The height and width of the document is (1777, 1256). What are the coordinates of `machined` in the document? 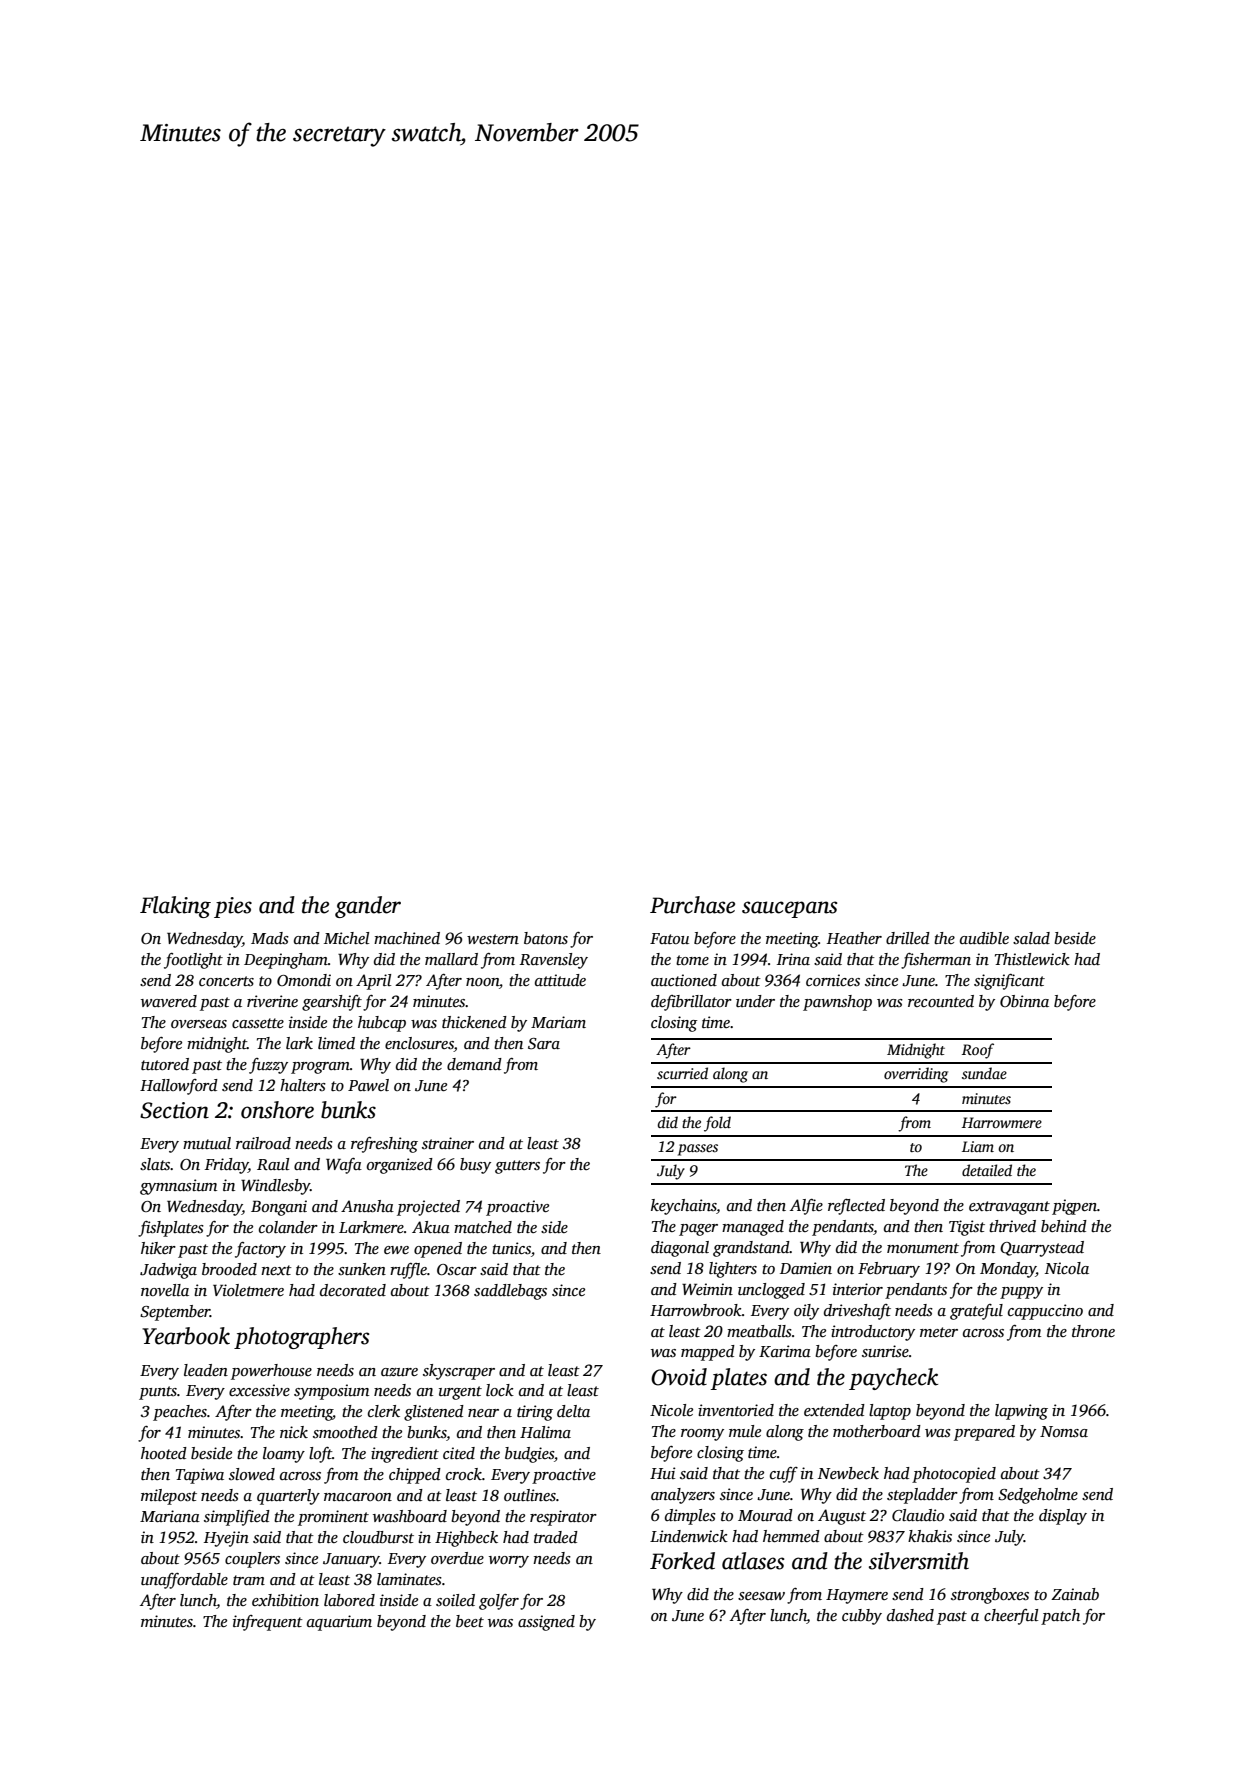 It's located at (407, 938).
